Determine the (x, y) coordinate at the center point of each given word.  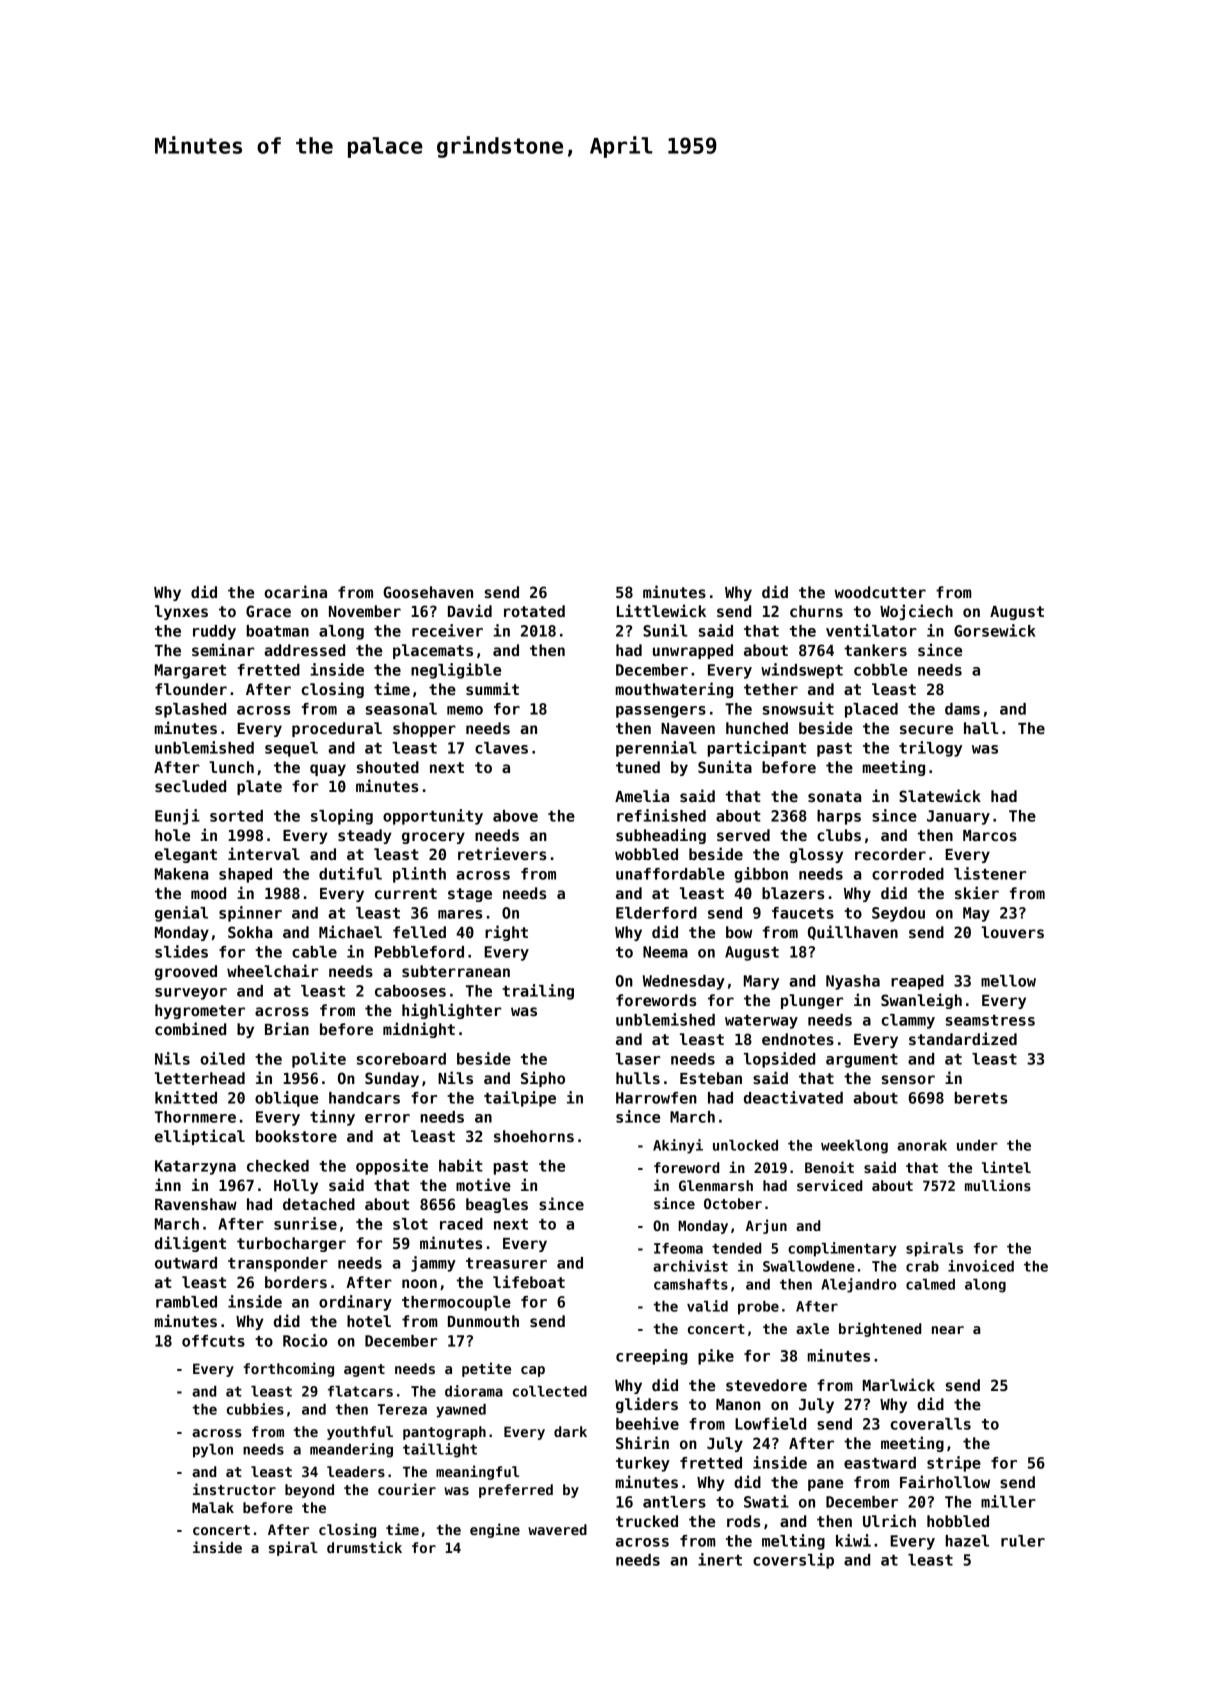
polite (319, 1060)
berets (981, 1098)
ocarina (295, 591)
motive (483, 1184)
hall (981, 728)
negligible (456, 671)
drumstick (364, 1547)
